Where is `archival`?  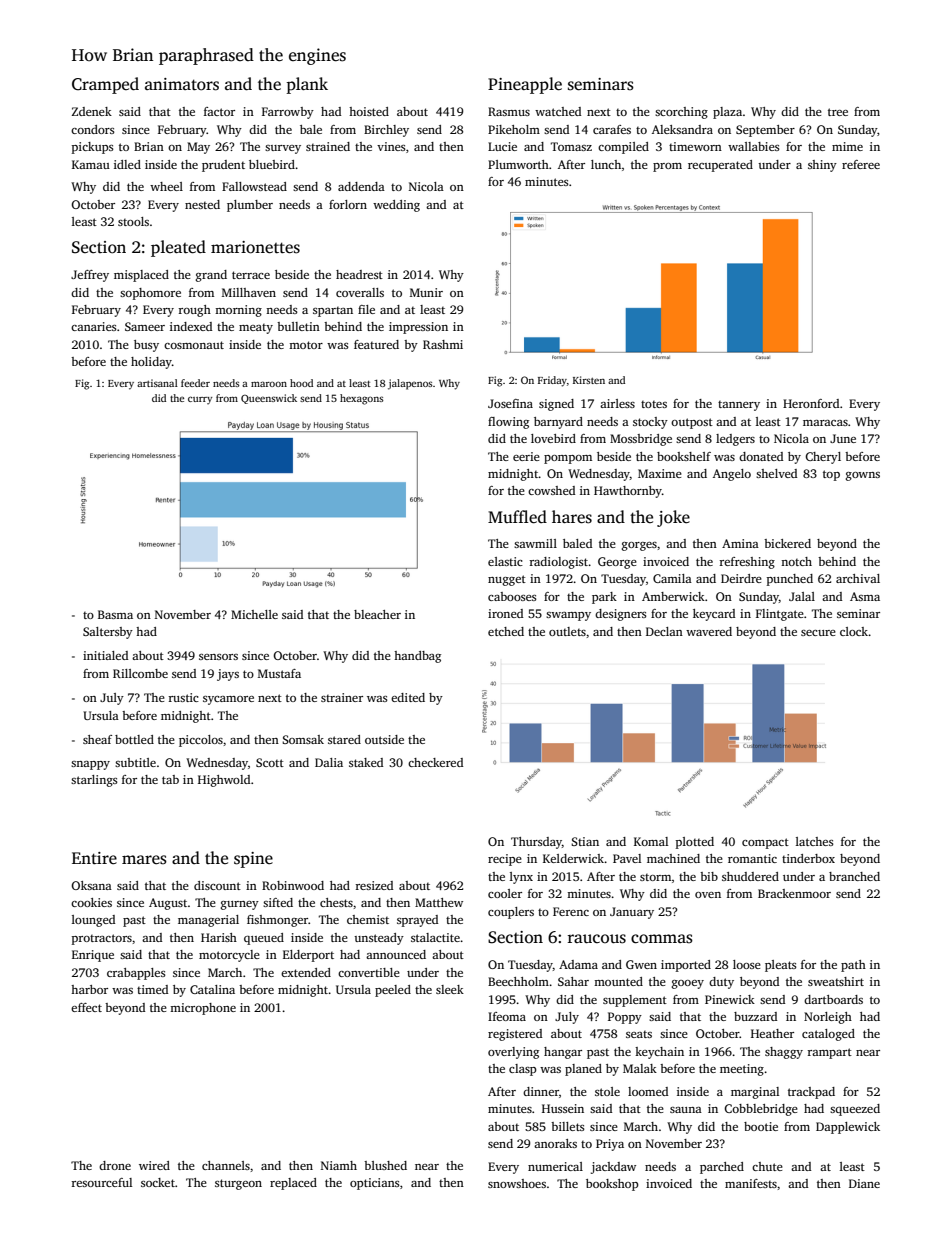 archival is located at coordinates (858, 578).
